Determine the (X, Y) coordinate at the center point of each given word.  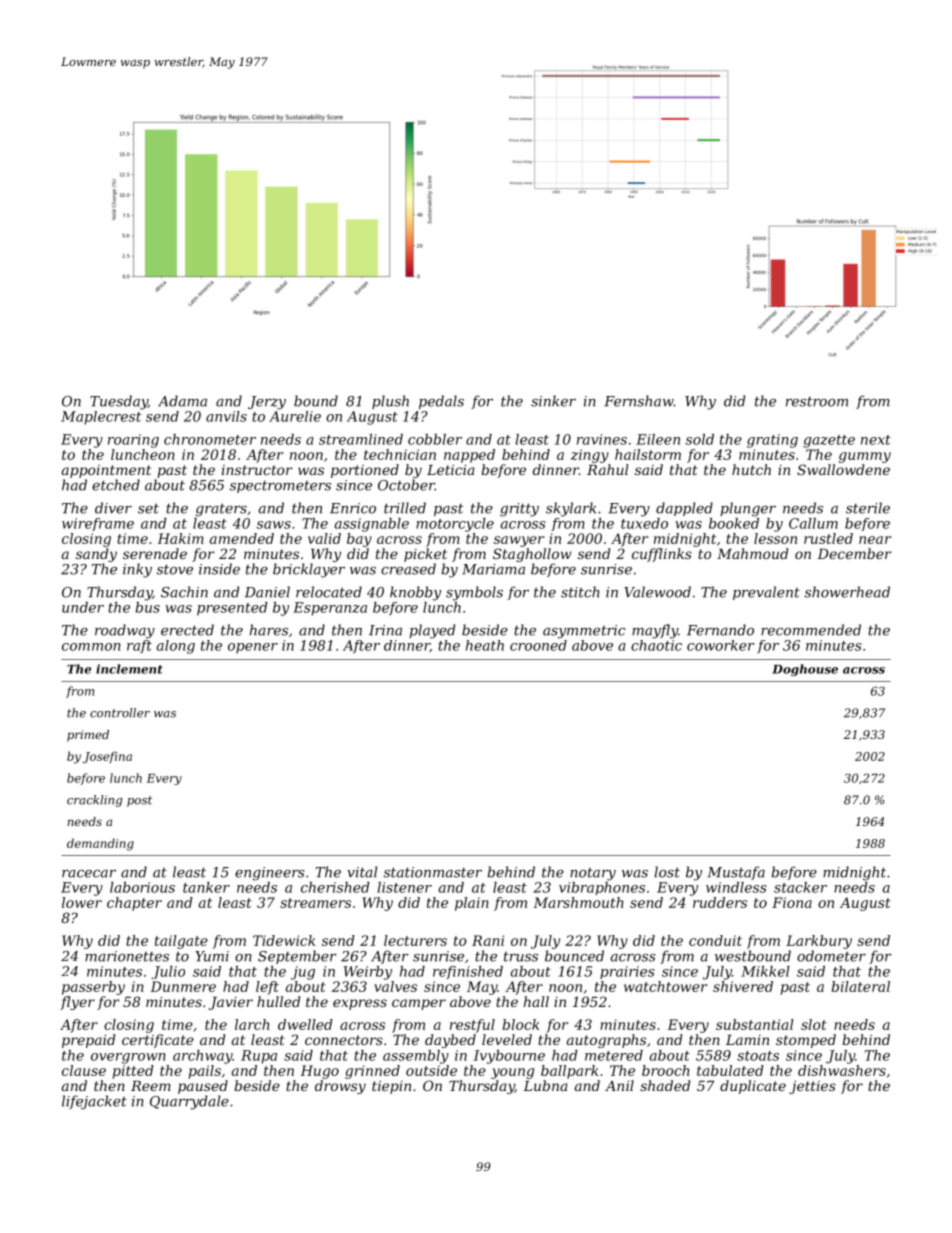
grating (772, 441)
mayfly (655, 631)
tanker (206, 887)
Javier (231, 1003)
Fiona (792, 902)
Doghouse (805, 670)
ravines (602, 439)
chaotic (656, 645)
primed (88, 736)
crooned (538, 645)
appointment (106, 471)
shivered (743, 986)
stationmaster (433, 872)
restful (472, 1026)
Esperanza (330, 609)
